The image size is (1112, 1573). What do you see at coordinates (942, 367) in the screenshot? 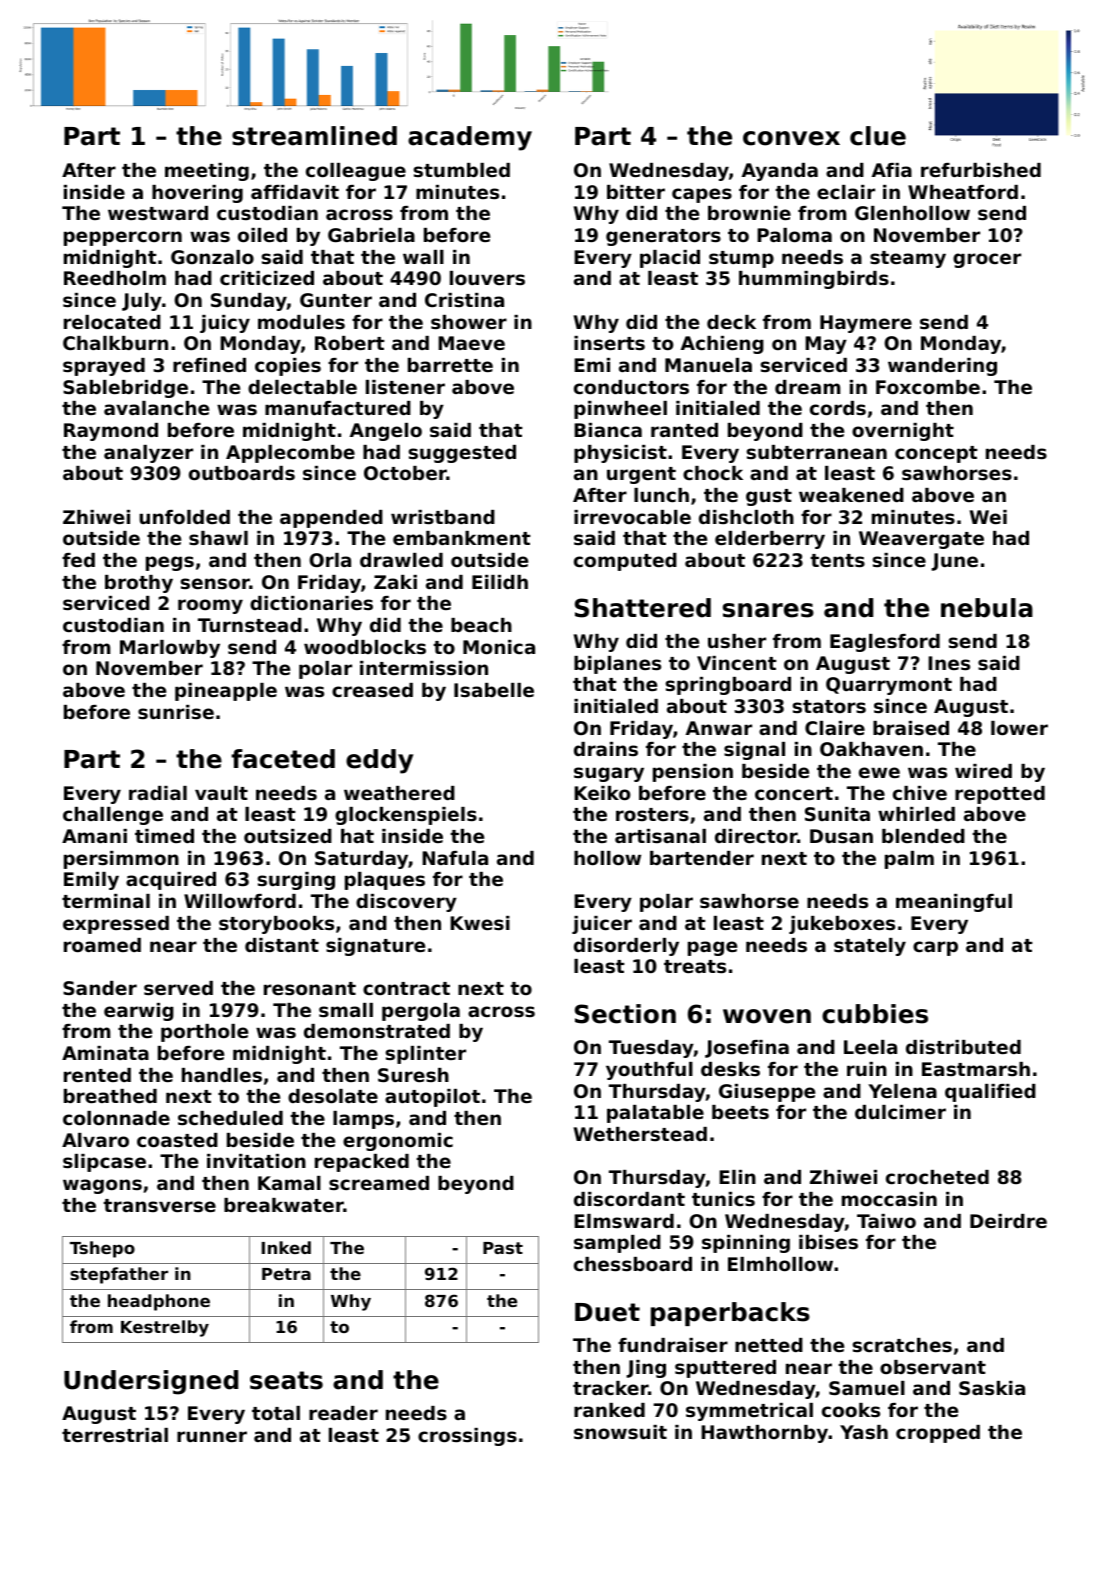
I see `wandering` at bounding box center [942, 367].
